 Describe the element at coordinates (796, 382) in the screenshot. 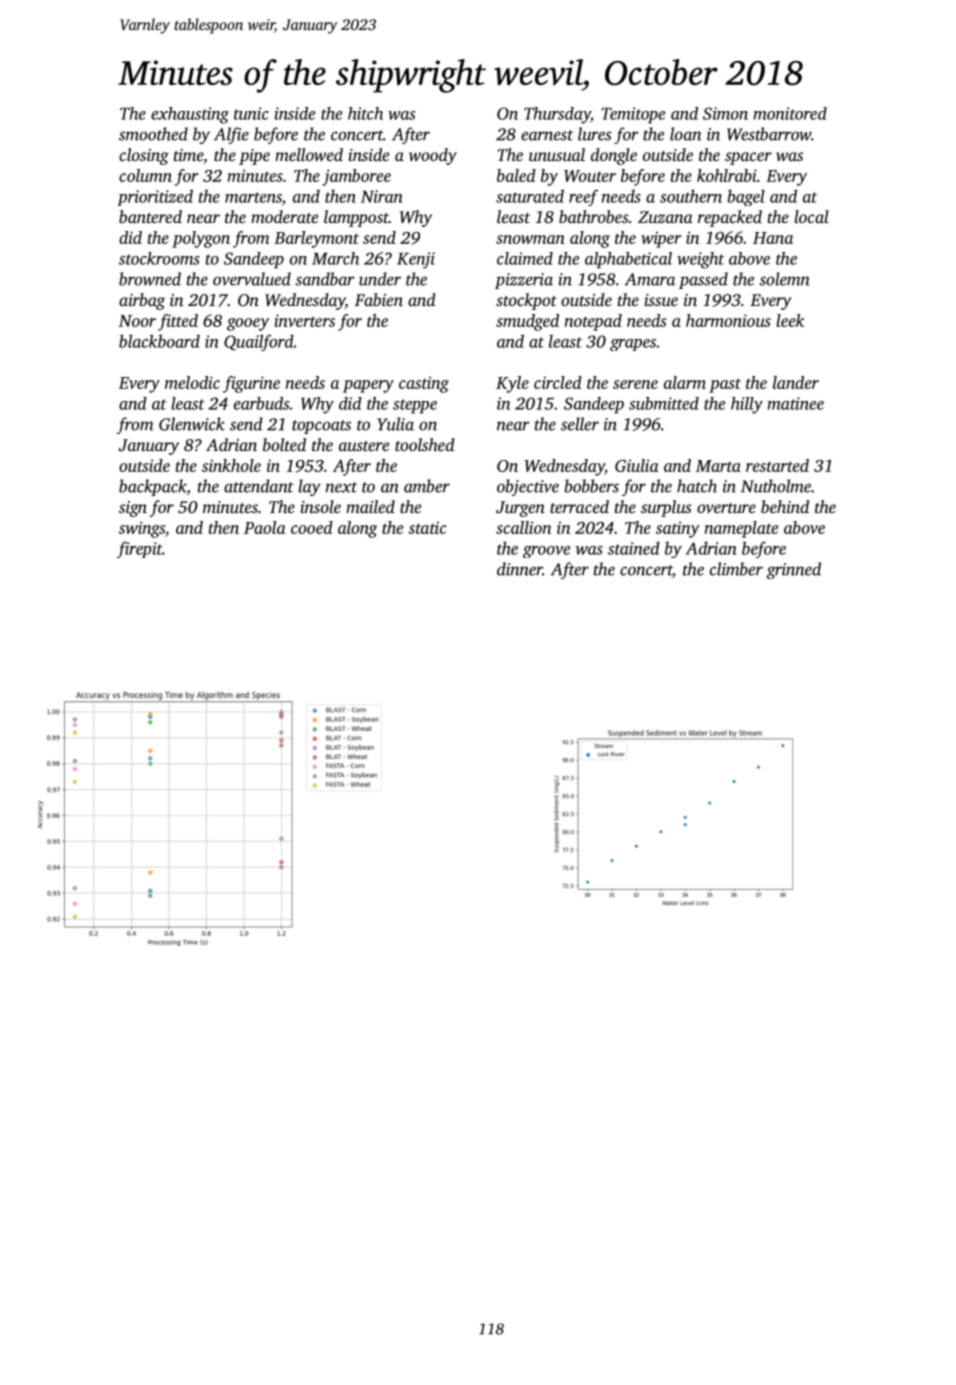

I see `lander` at that location.
